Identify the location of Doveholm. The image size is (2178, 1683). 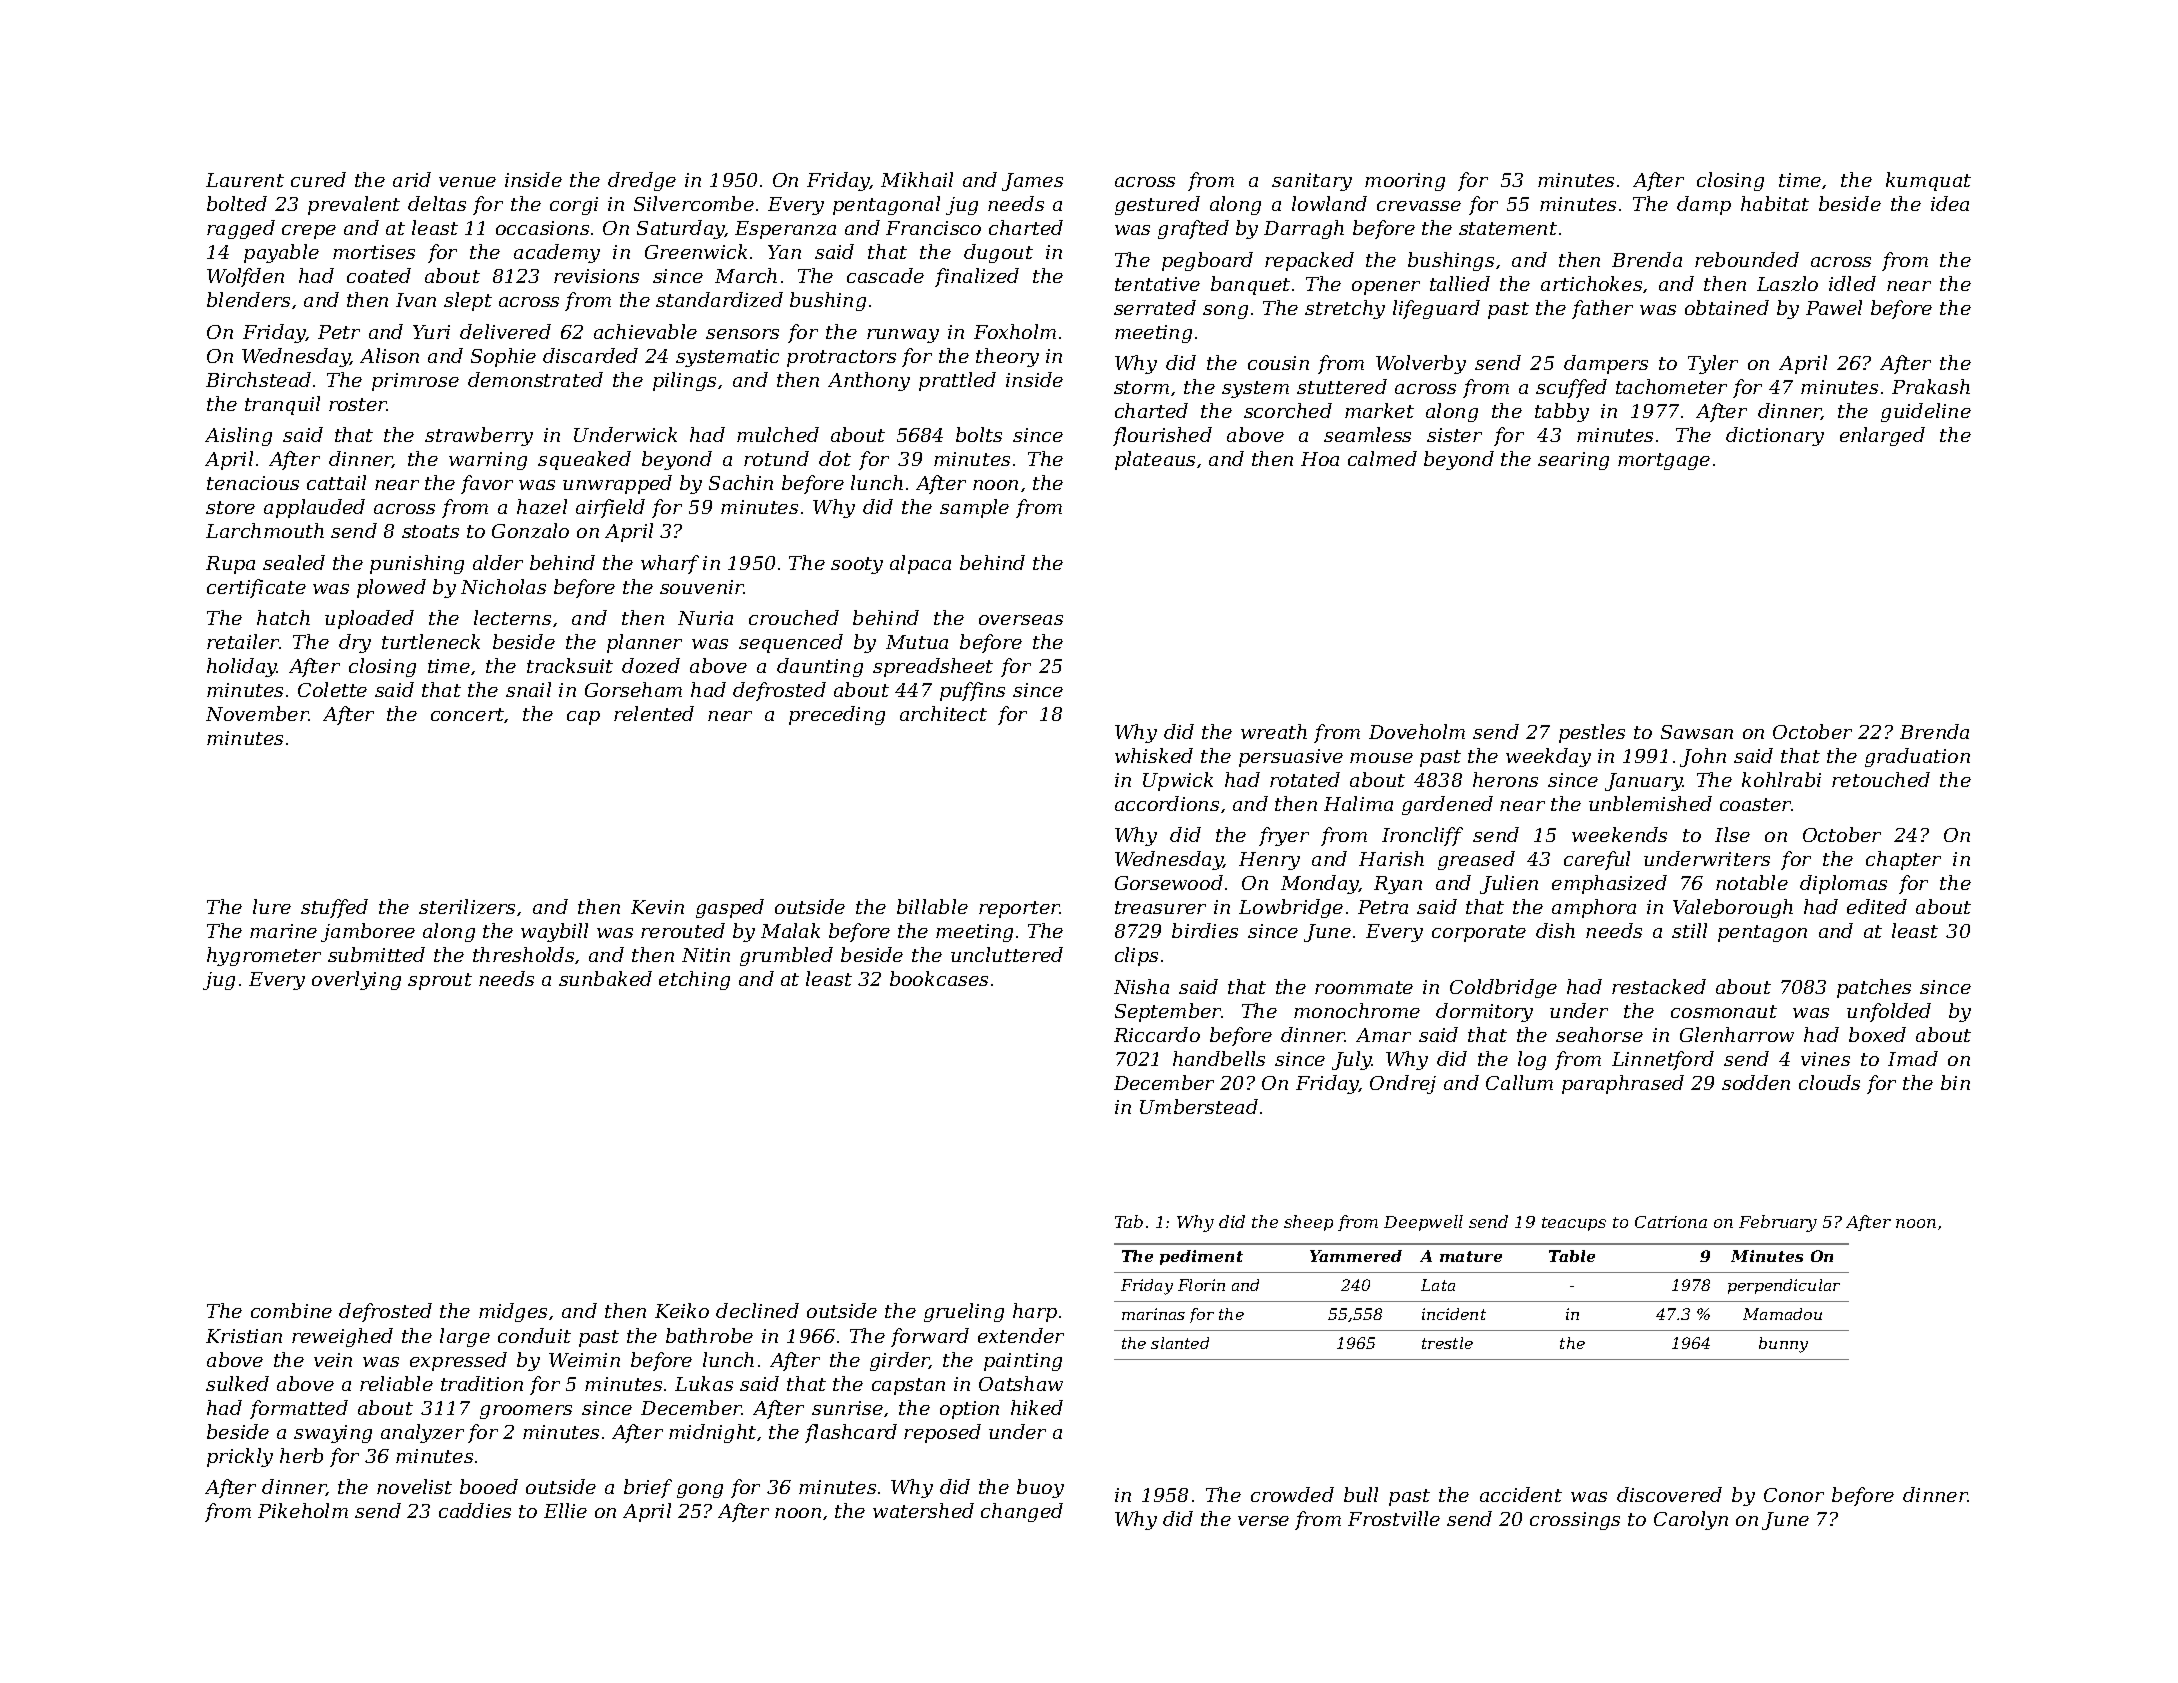
(1417, 731).
